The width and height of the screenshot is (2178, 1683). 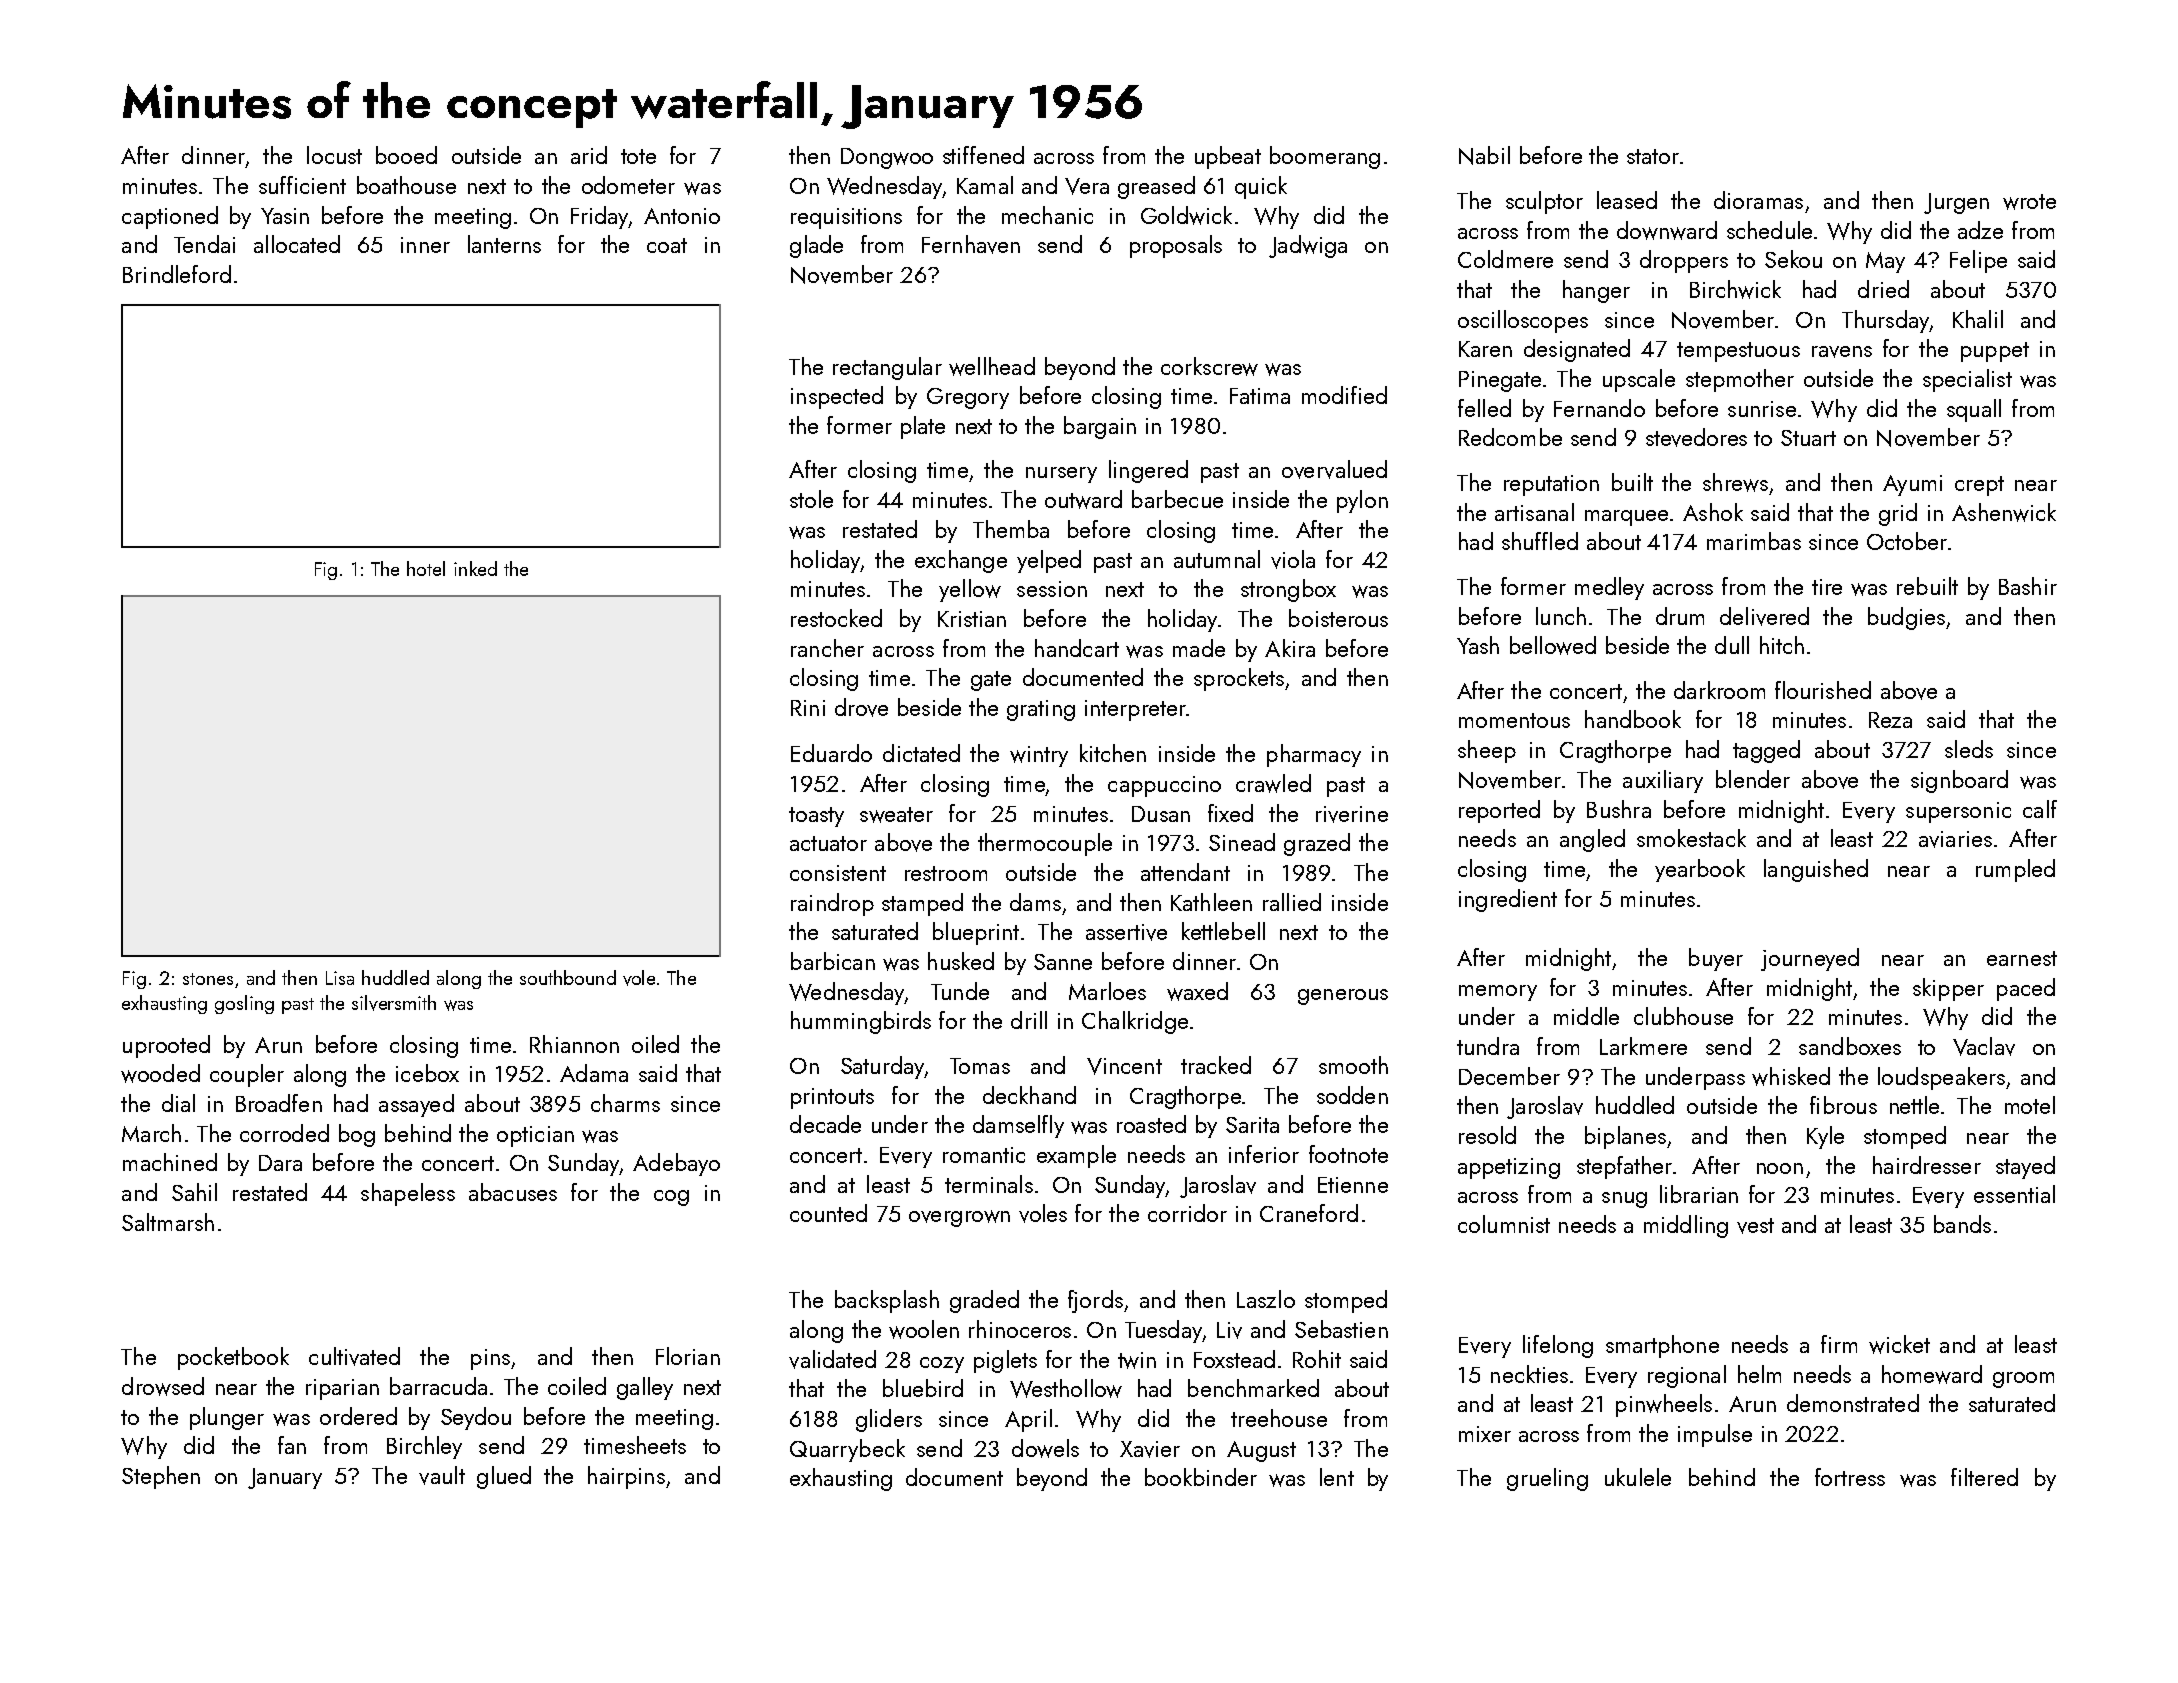 What do you see at coordinates (1762, 409) in the screenshot?
I see `sunrise` at bounding box center [1762, 409].
